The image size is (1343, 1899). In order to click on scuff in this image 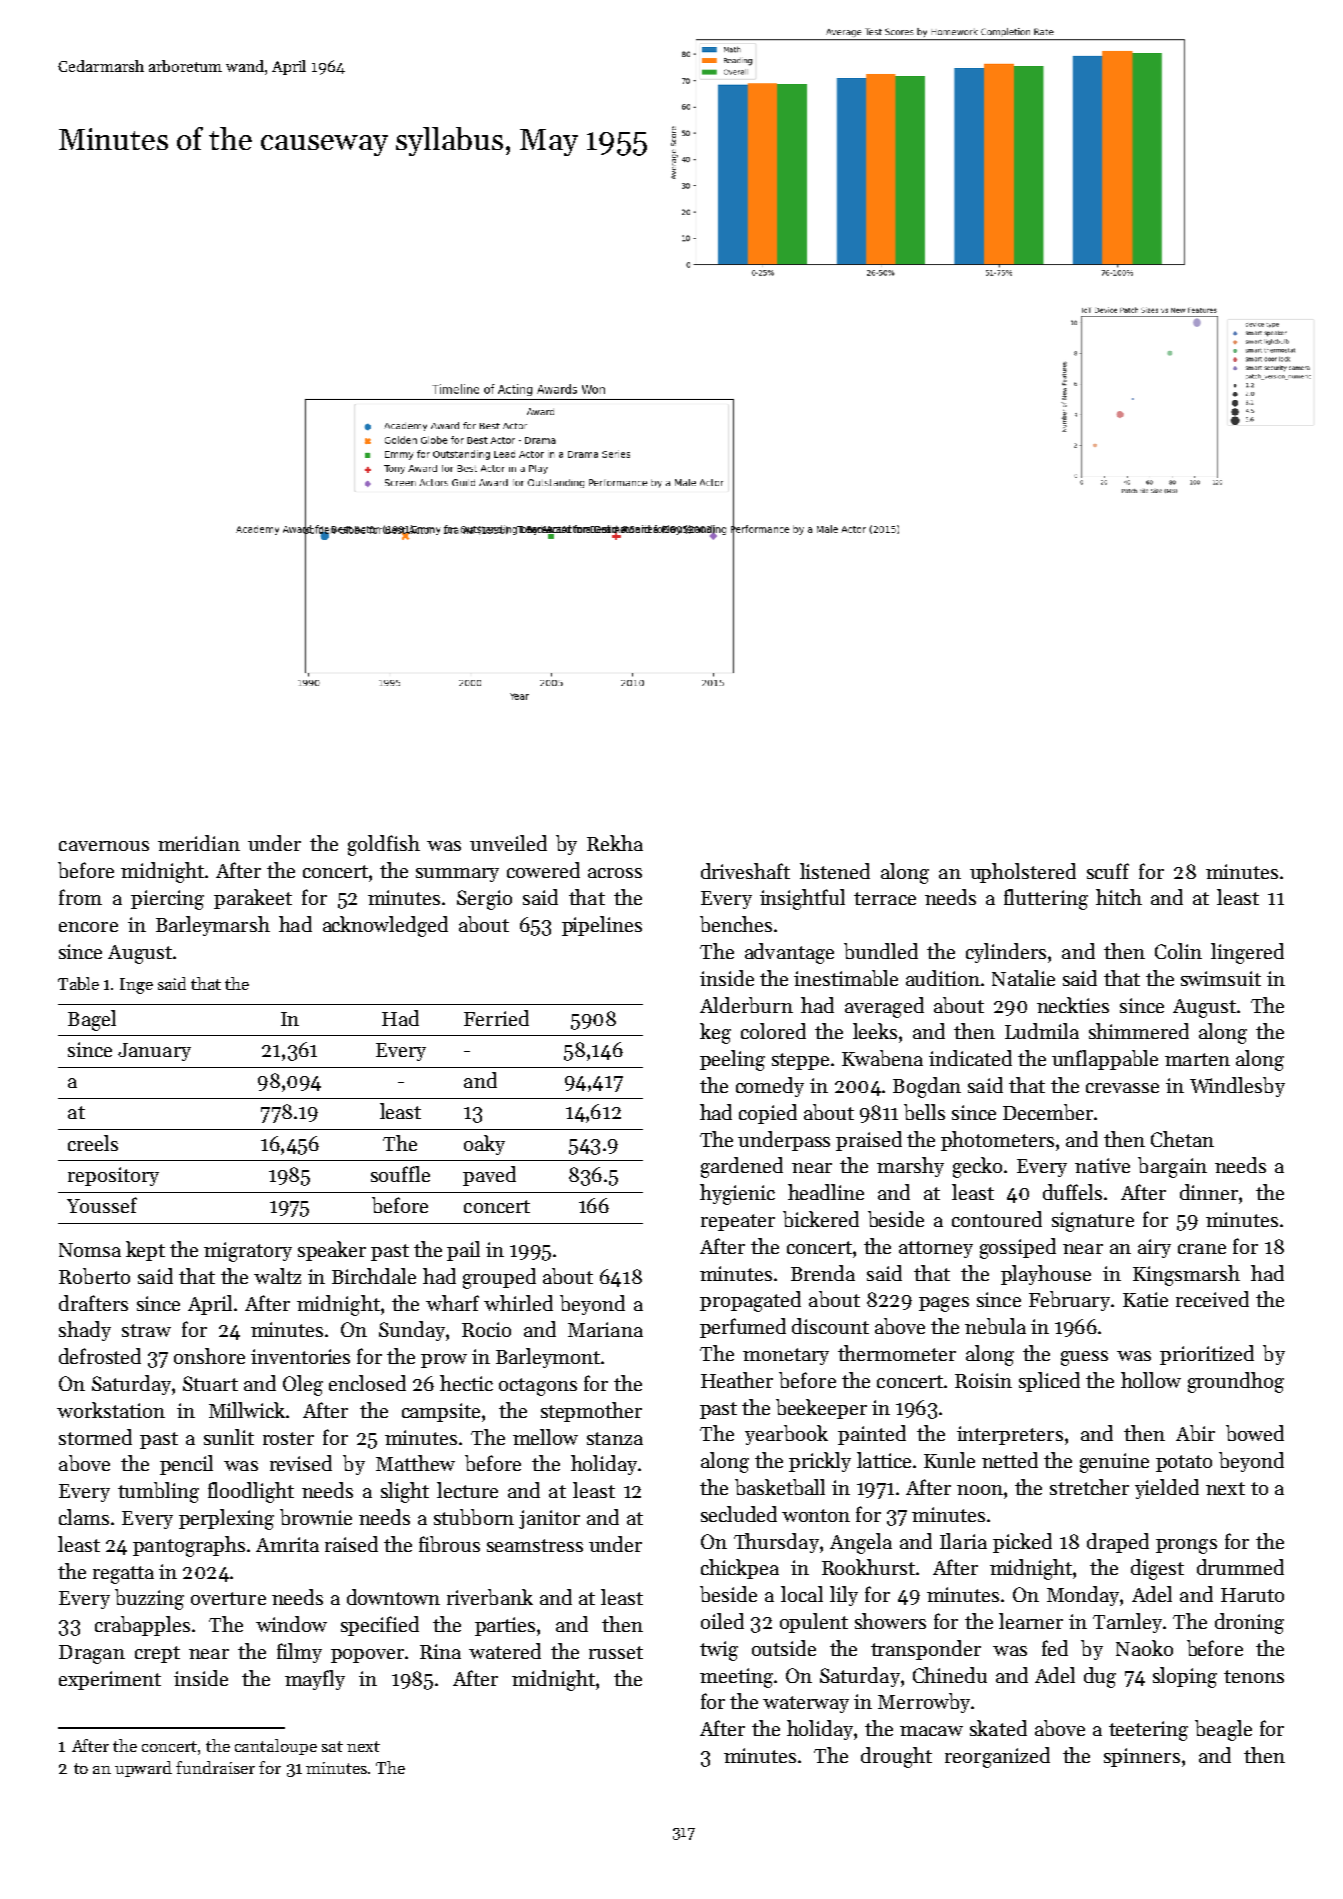, I will do `click(1108, 871)`.
